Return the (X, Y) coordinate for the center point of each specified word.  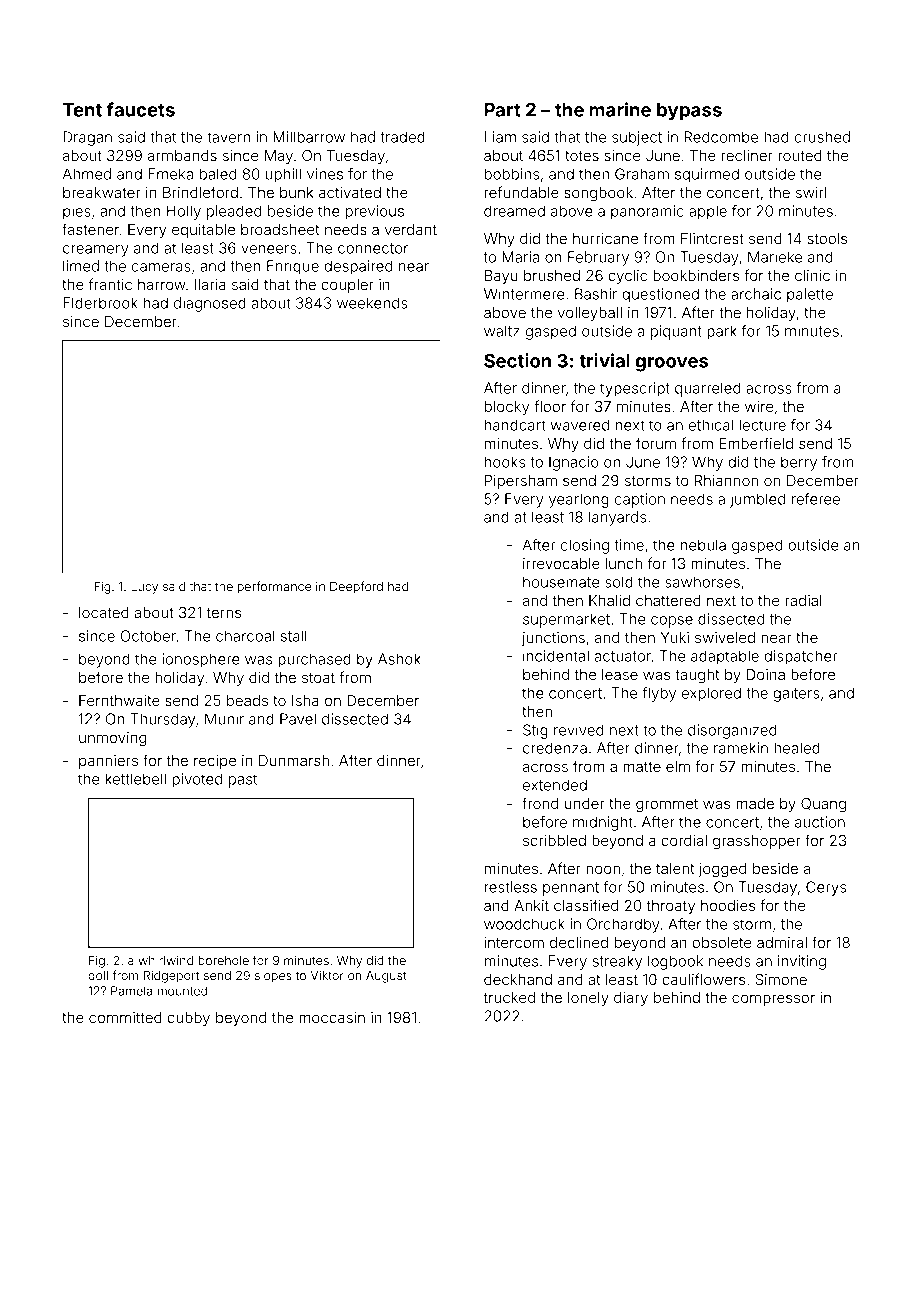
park (722, 332)
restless (511, 887)
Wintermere (524, 294)
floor (550, 406)
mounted (182, 991)
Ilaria (210, 284)
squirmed (707, 175)
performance (274, 587)
